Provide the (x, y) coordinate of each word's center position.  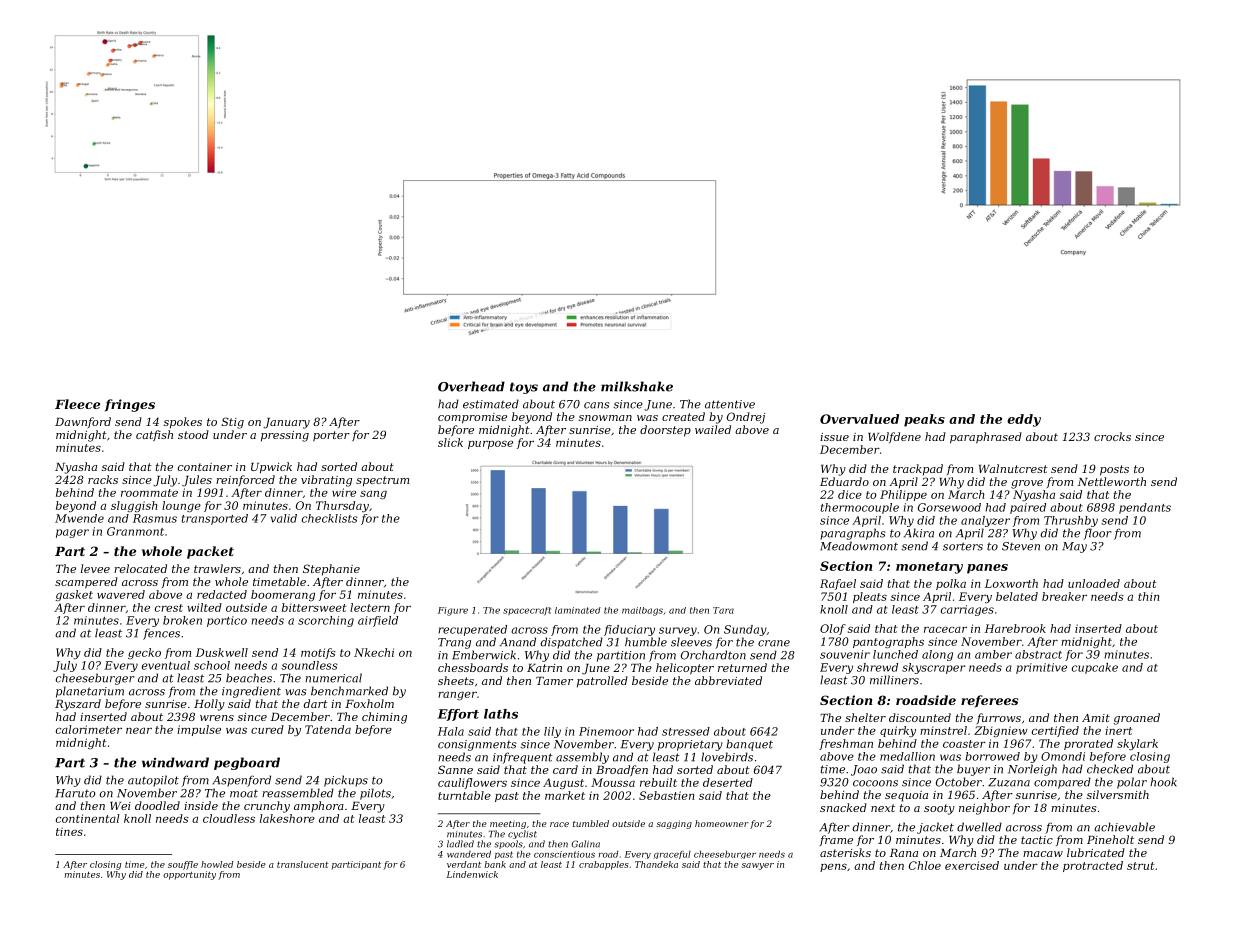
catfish (154, 435)
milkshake (637, 386)
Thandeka (656, 864)
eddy (1024, 420)
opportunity (189, 875)
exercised (972, 865)
